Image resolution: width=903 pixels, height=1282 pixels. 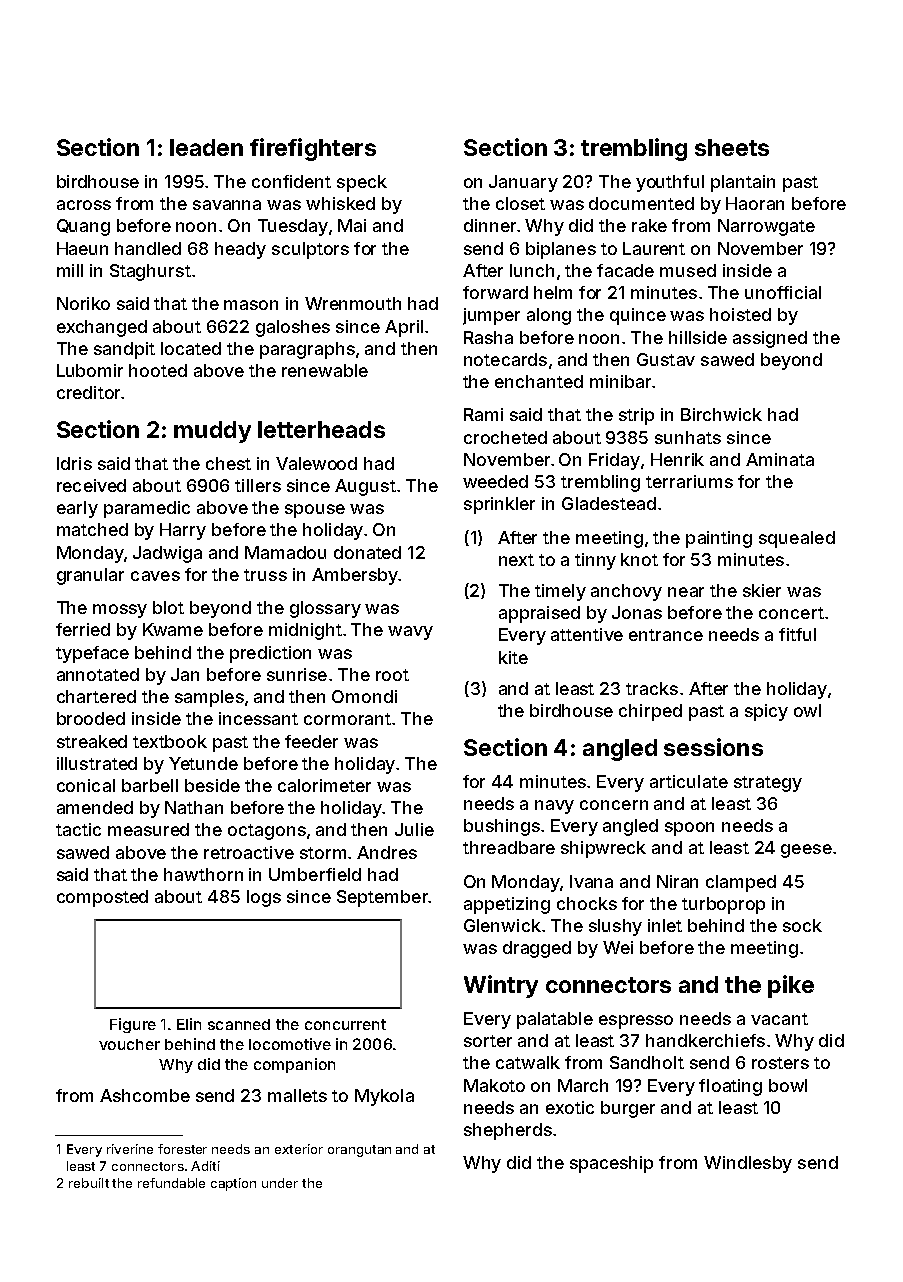 What do you see at coordinates (670, 183) in the image?
I see `youthful` at bounding box center [670, 183].
